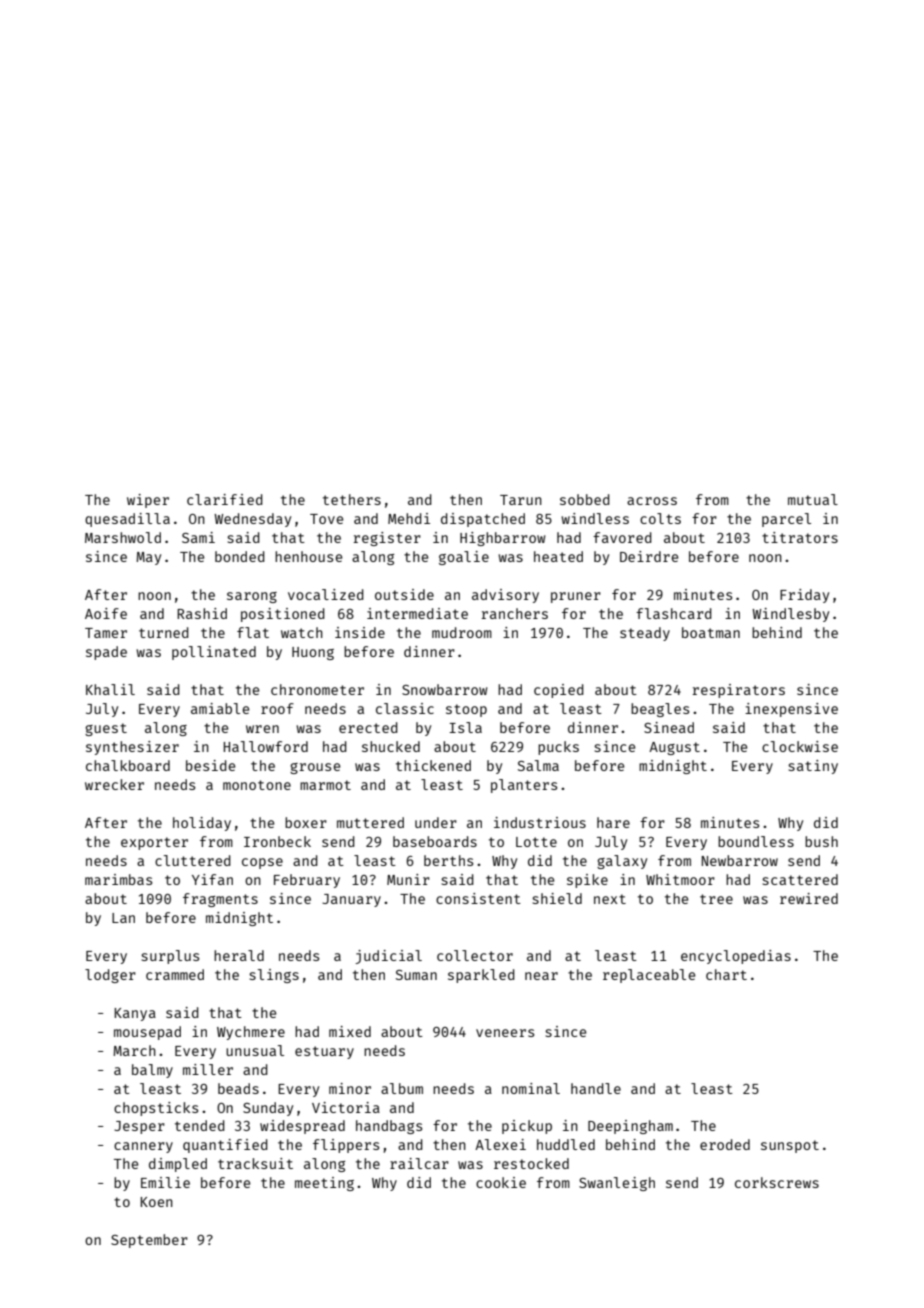 Image resolution: width=924 pixels, height=1308 pixels. Describe the element at coordinates (220, 900) in the screenshot. I see `fragments` at that location.
